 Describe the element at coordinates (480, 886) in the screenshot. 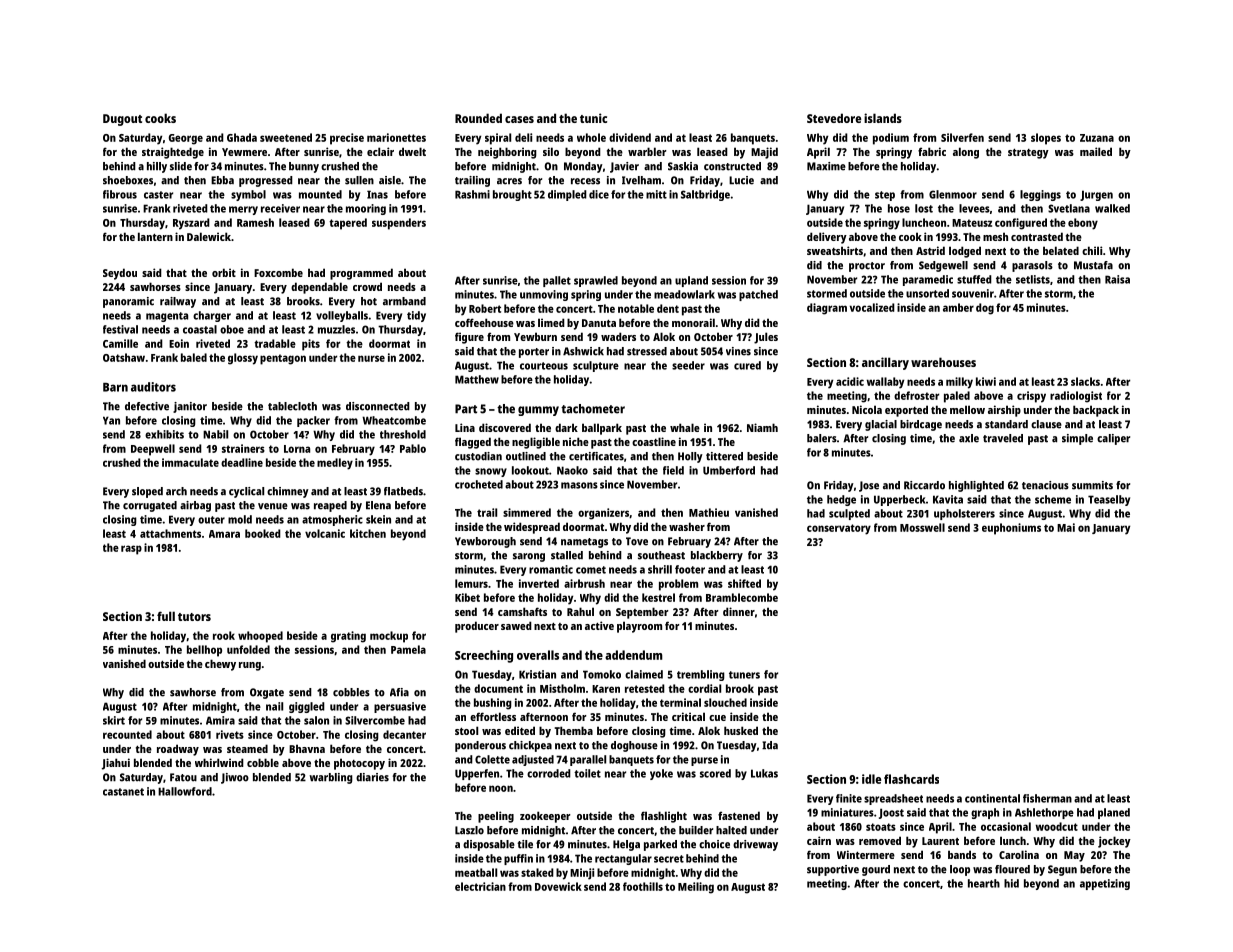

I see `electrician` at that location.
